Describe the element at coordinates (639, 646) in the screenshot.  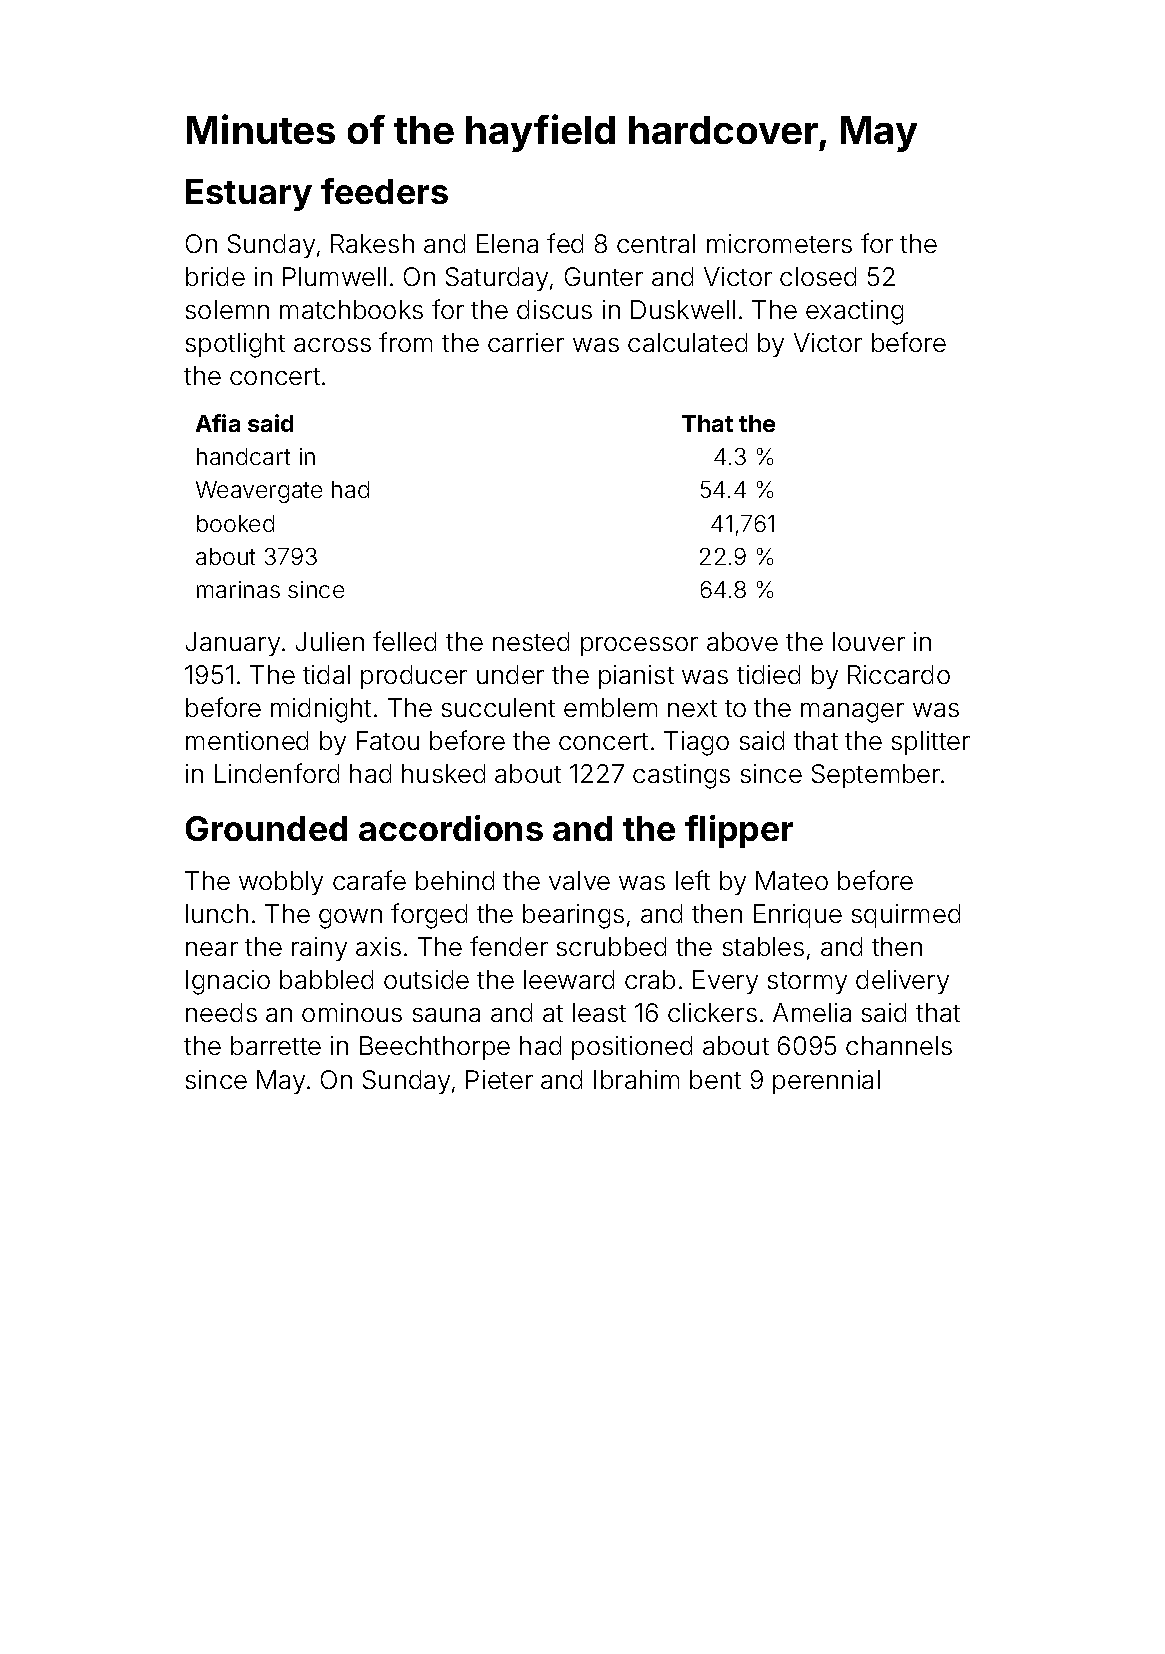
I see `processor` at that location.
